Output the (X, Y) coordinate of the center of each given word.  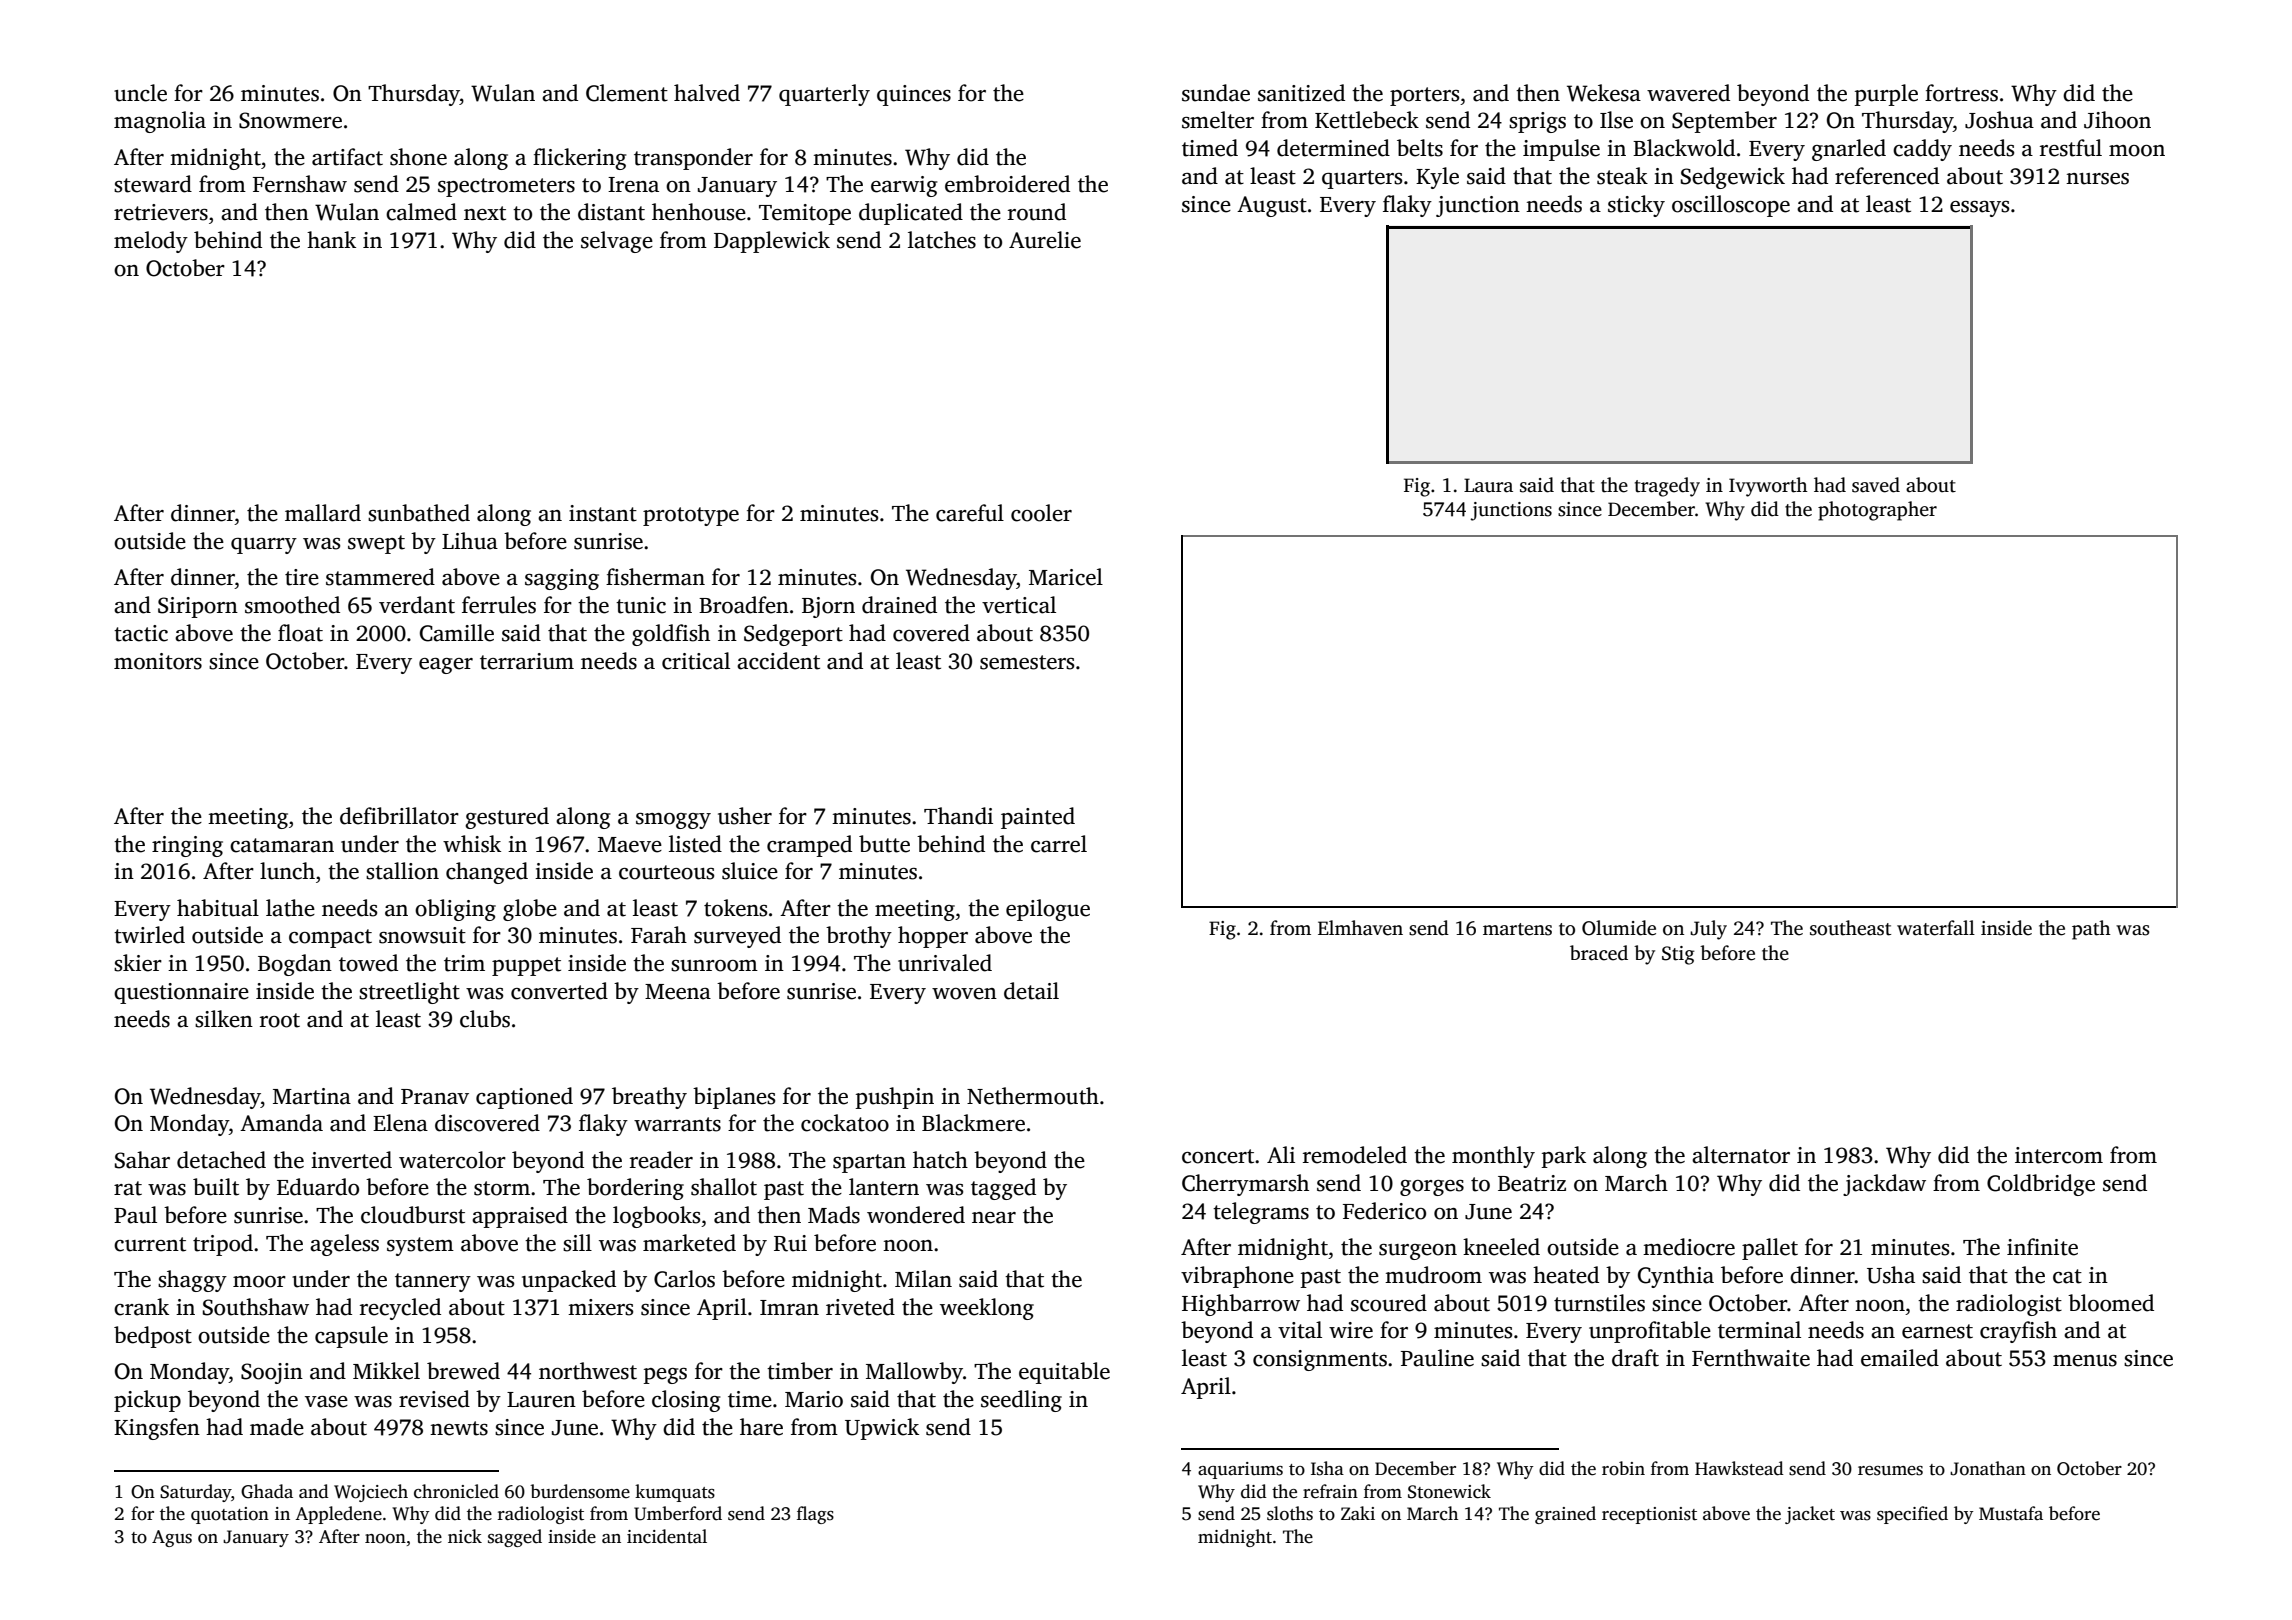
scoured (1389, 1303)
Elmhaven (1360, 928)
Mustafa (2011, 1513)
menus (2085, 1361)
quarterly (824, 95)
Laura (1488, 485)
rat (128, 1188)
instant (603, 513)
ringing (187, 846)
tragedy (1667, 487)
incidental (667, 1536)
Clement (627, 93)
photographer (1877, 511)
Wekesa (1604, 93)
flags (815, 1515)
